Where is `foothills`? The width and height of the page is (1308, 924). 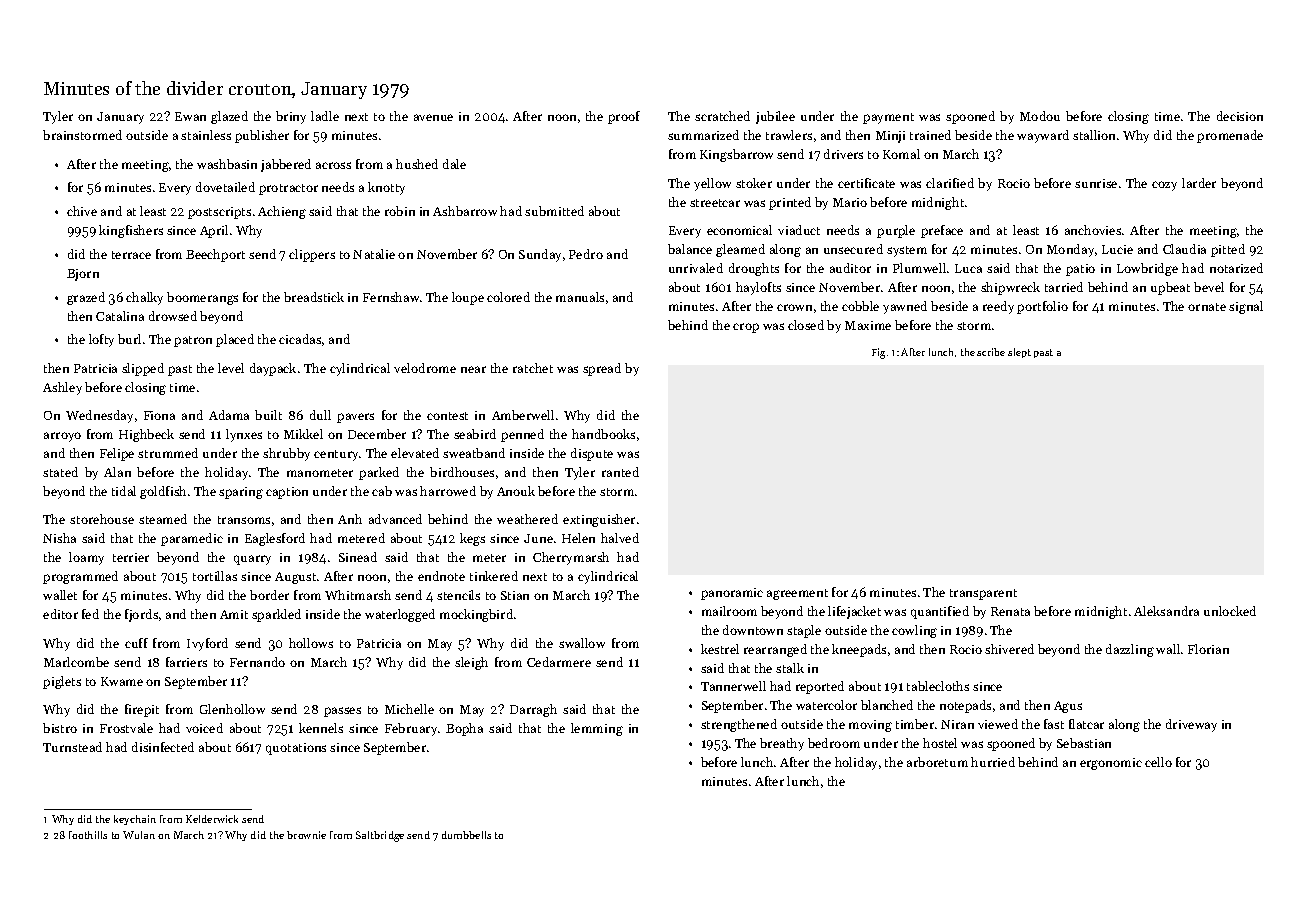
foothills is located at coordinates (88, 835).
